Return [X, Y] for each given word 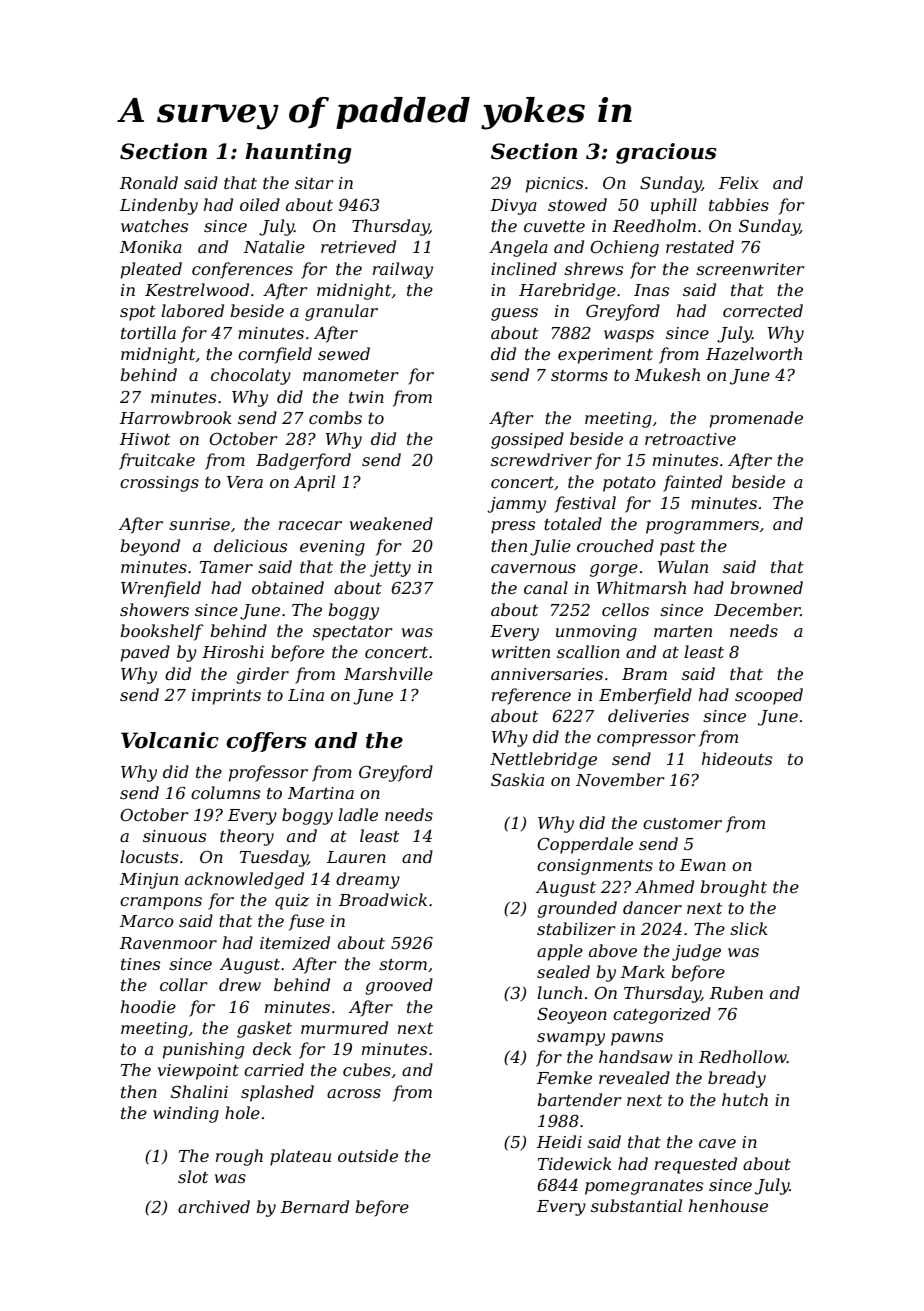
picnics [554, 185]
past [677, 548]
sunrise [199, 524]
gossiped [527, 440]
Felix [739, 182]
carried [274, 1069]
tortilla [148, 332]
